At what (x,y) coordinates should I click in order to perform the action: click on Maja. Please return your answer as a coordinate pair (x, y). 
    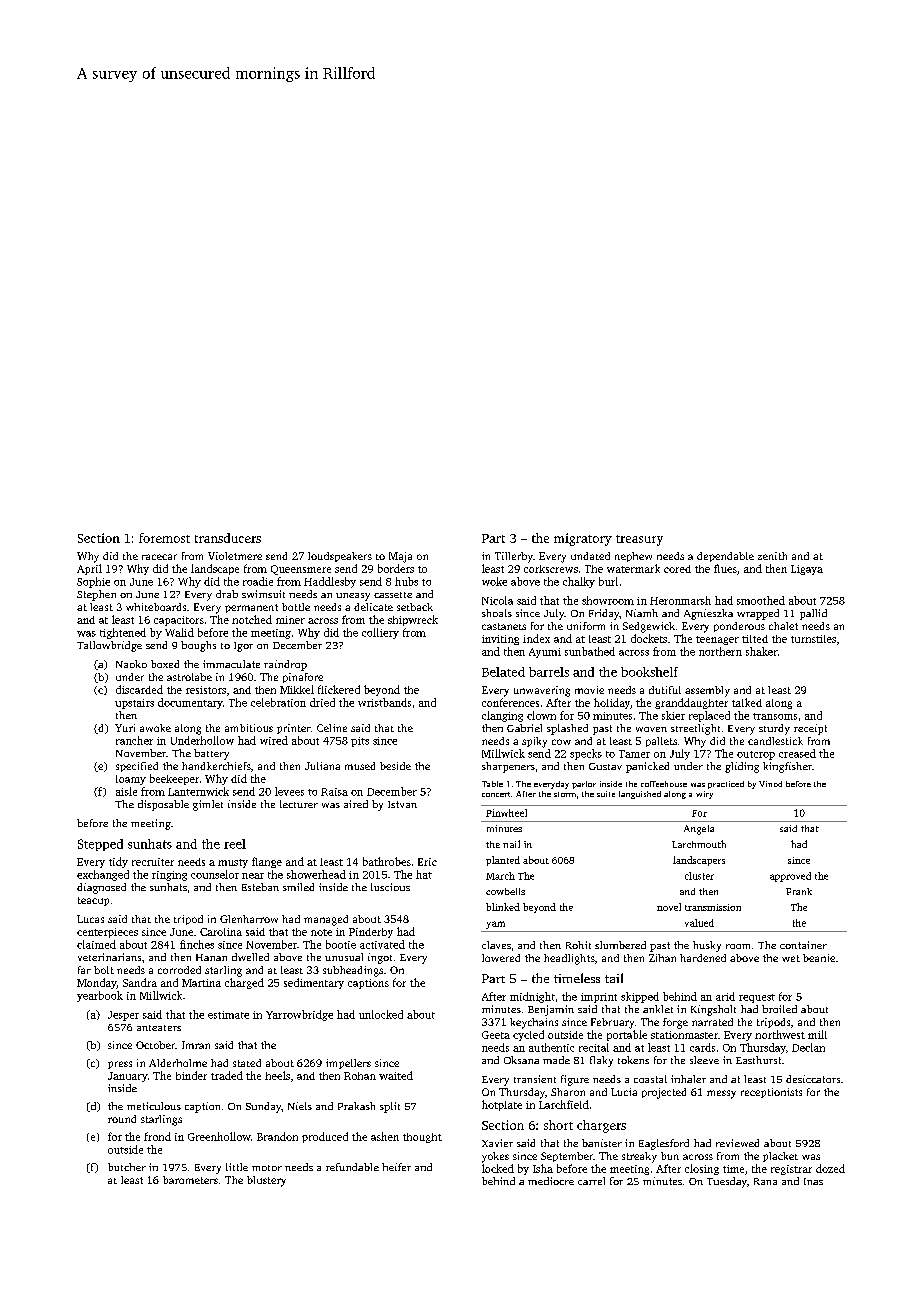
    Looking at the image, I should click on (400, 557).
